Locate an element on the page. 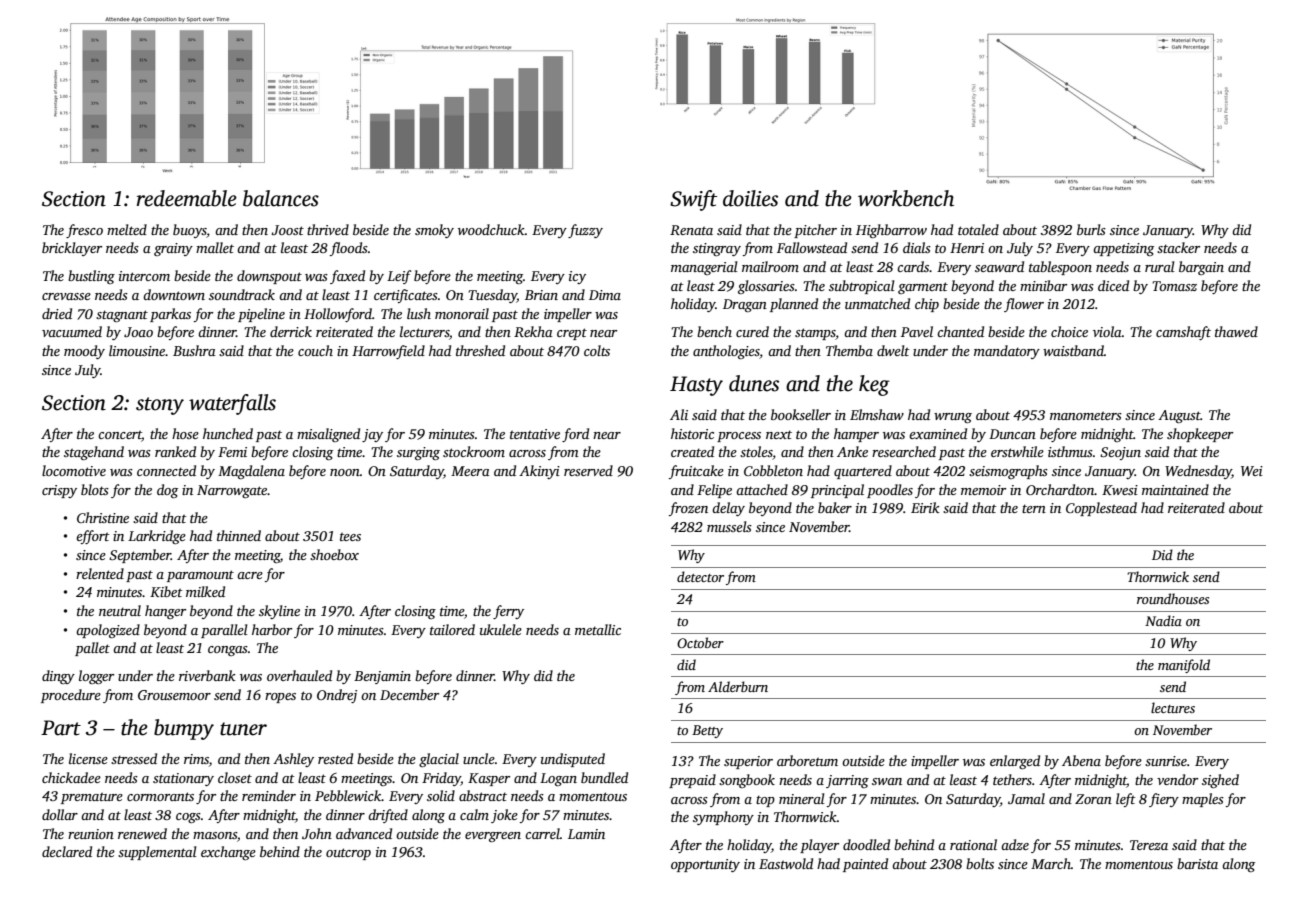  tees is located at coordinates (350, 536).
